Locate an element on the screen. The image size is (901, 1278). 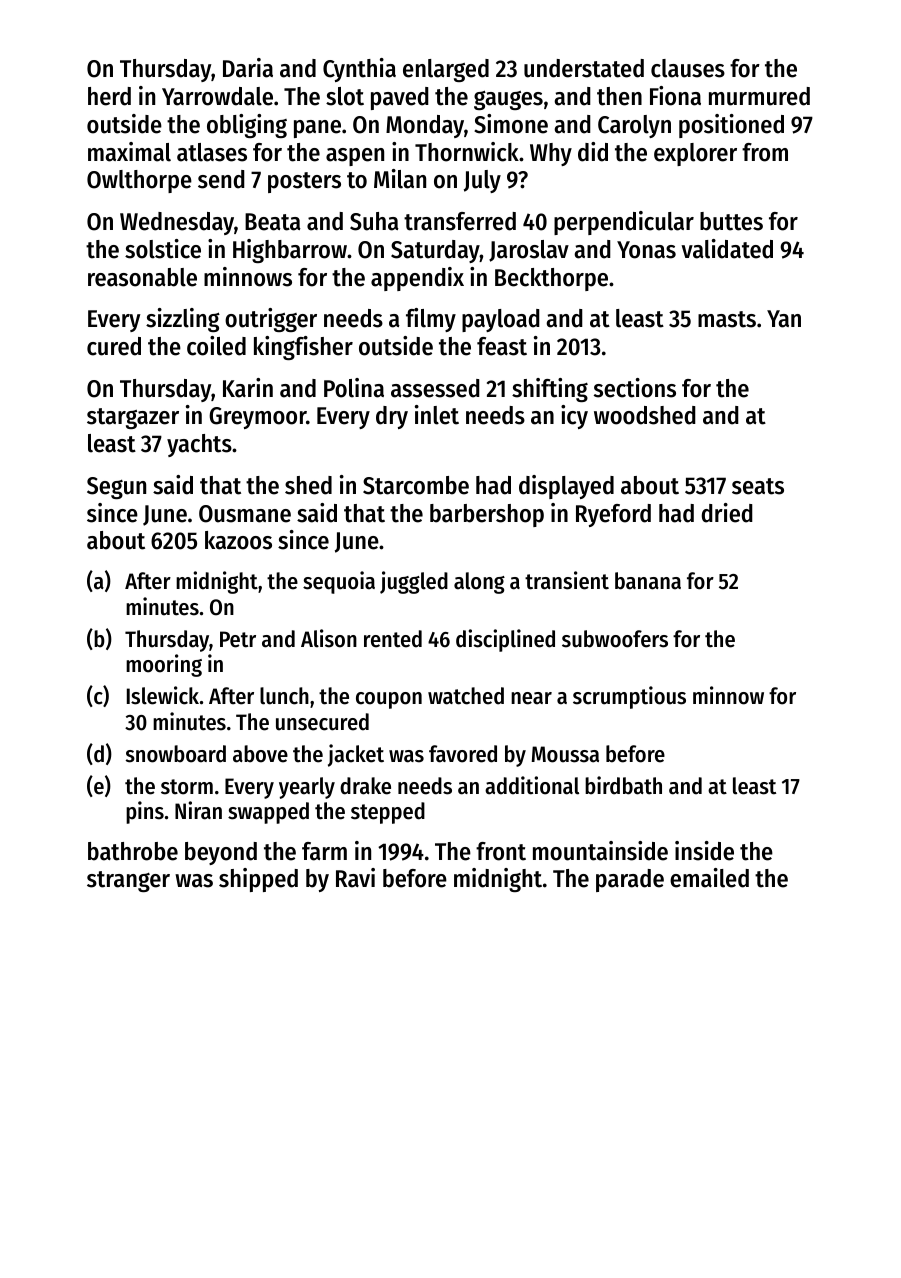
herd is located at coordinates (109, 96).
